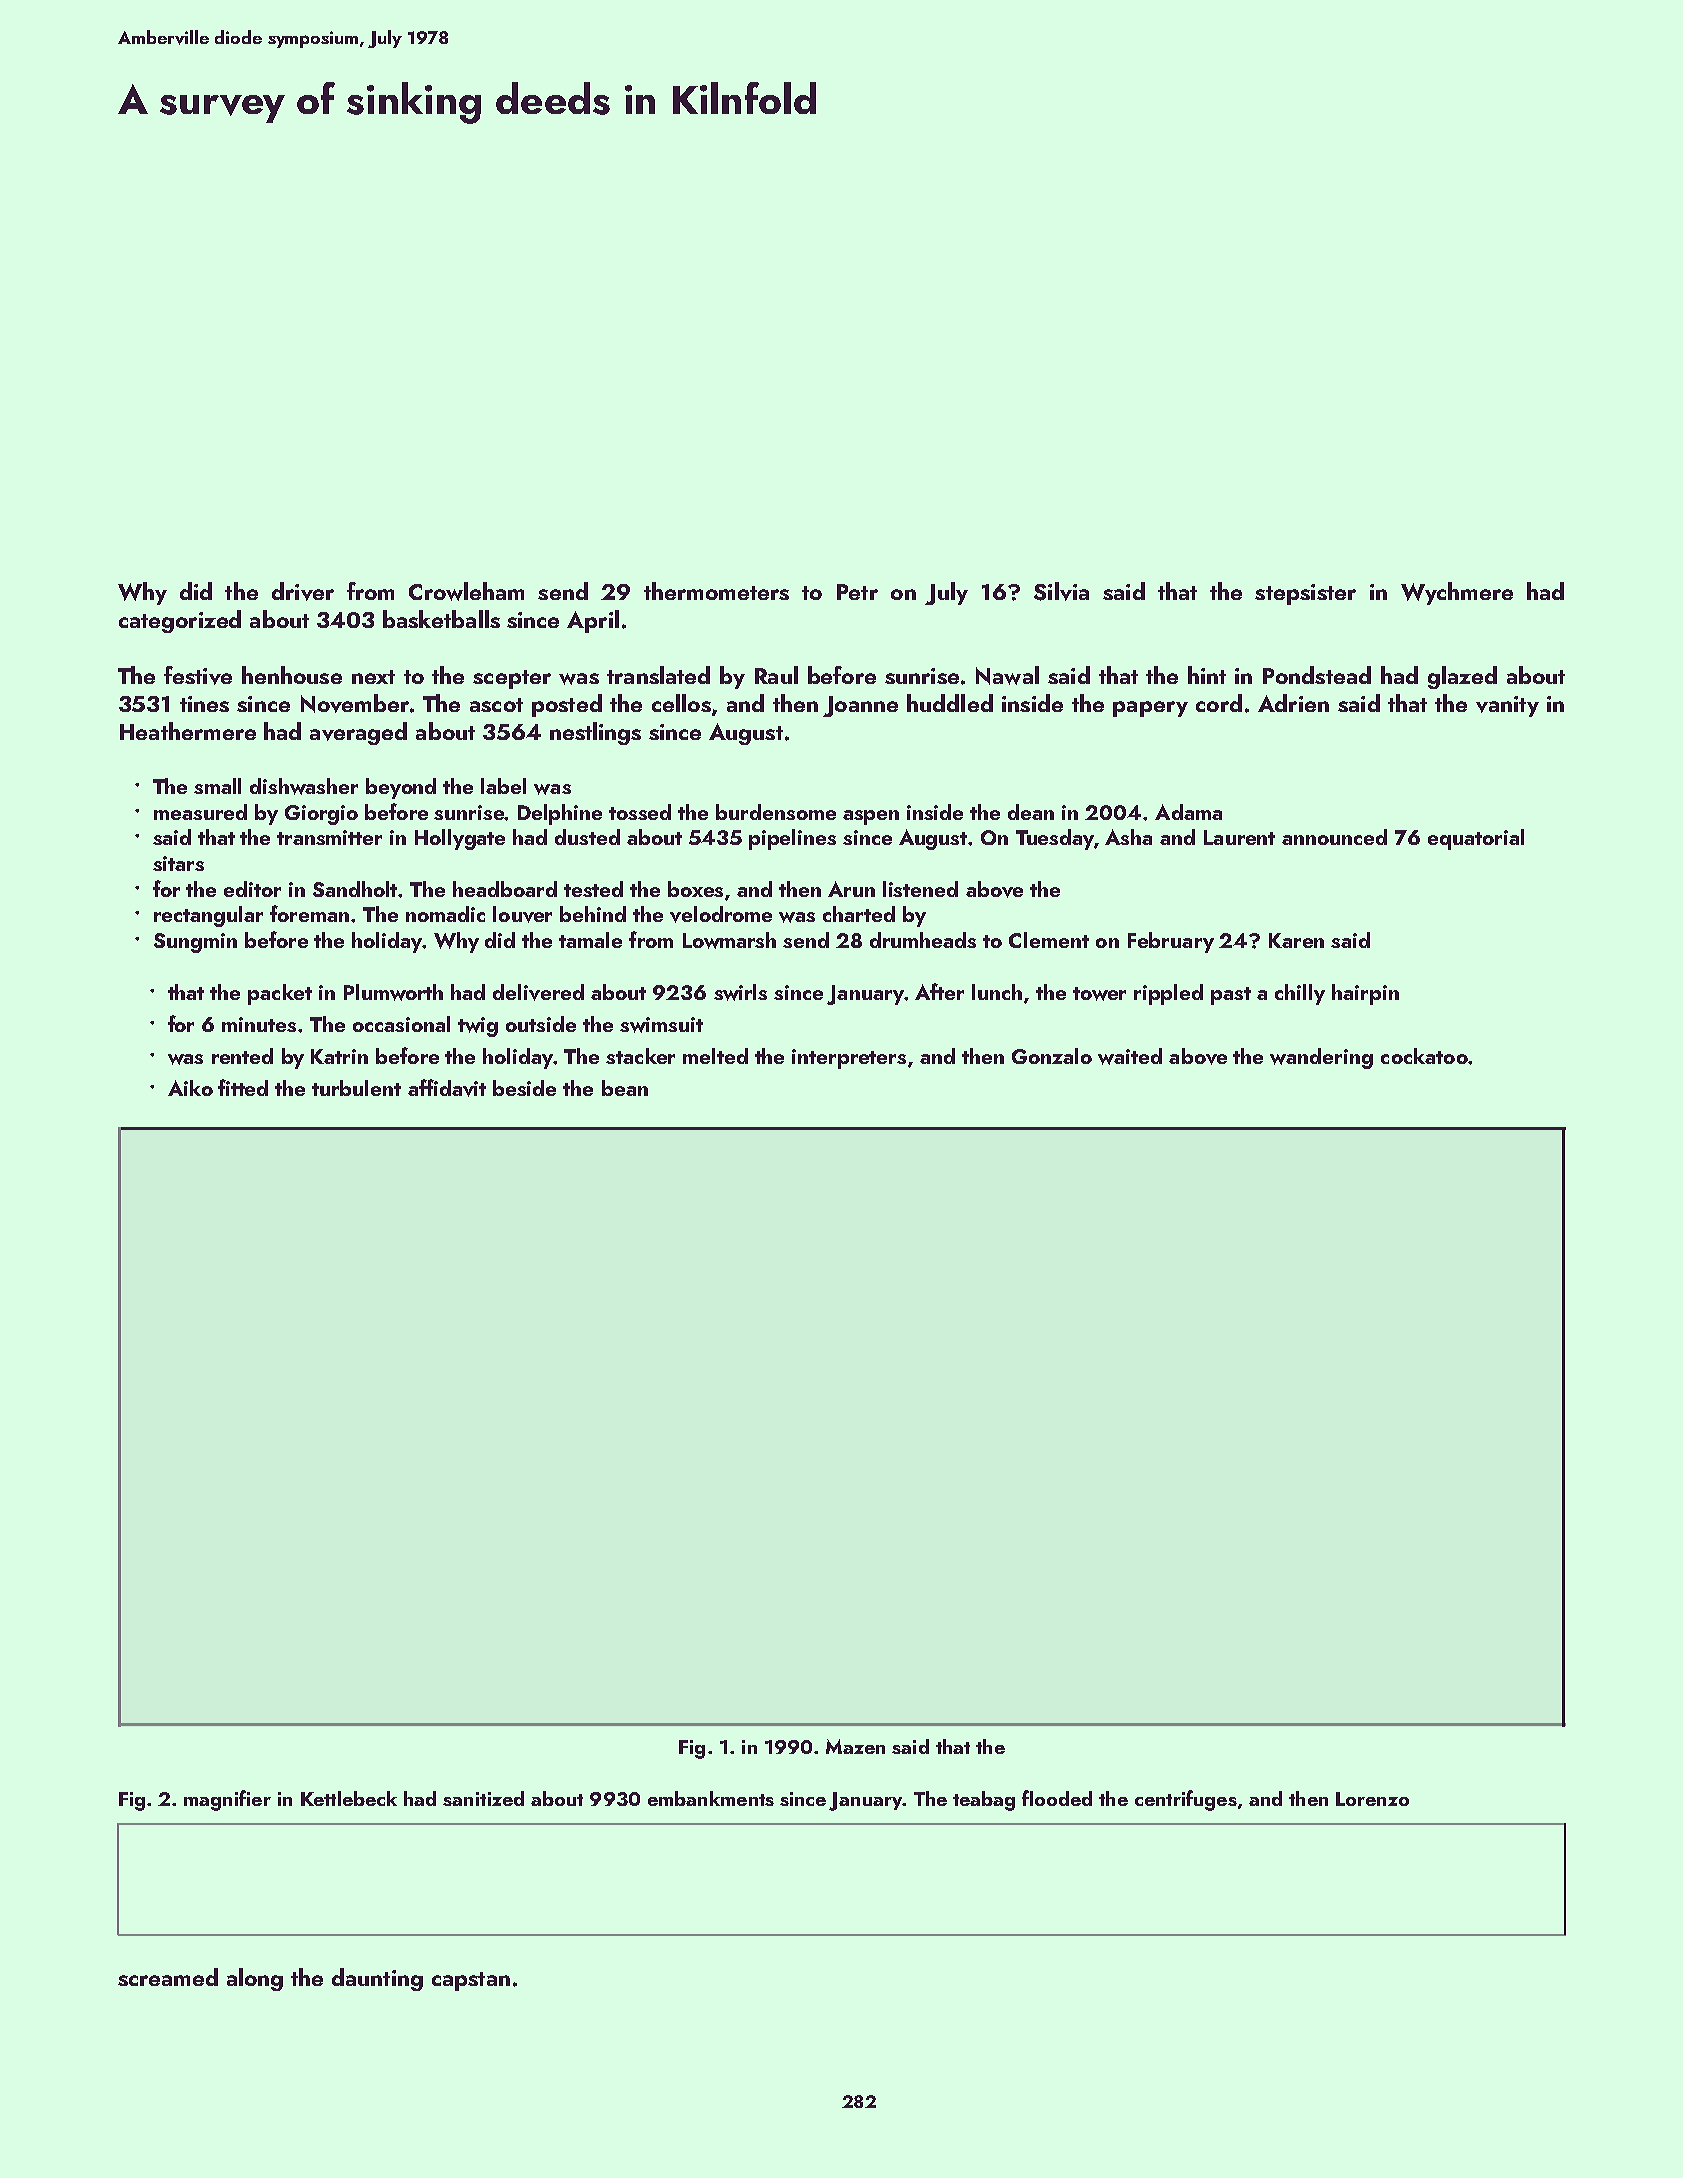 This page has width=1683, height=2178. Describe the element at coordinates (1372, 1799) in the page. I see `Lorenzo` at that location.
